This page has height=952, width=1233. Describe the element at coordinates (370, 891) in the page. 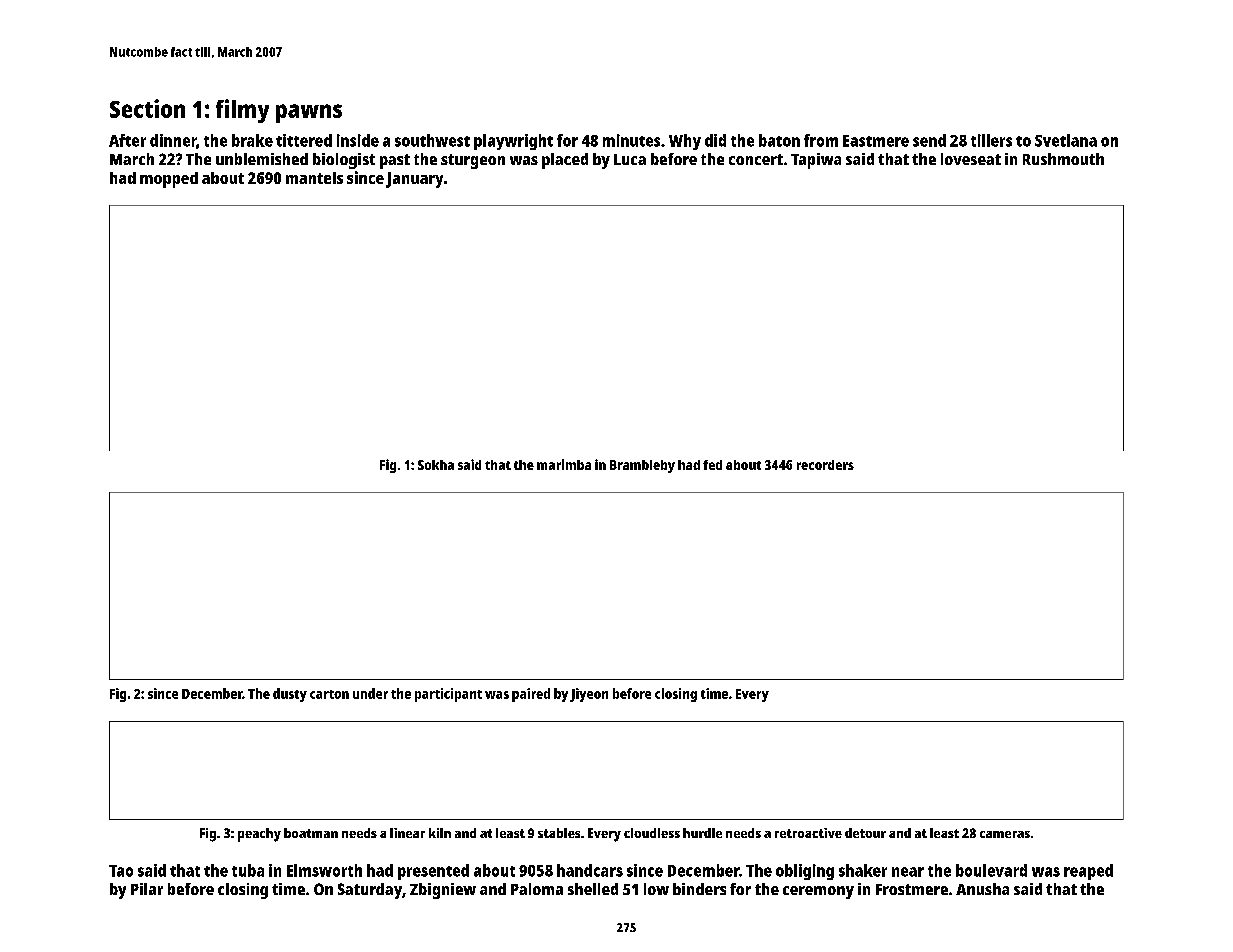

I see `Saturday` at that location.
